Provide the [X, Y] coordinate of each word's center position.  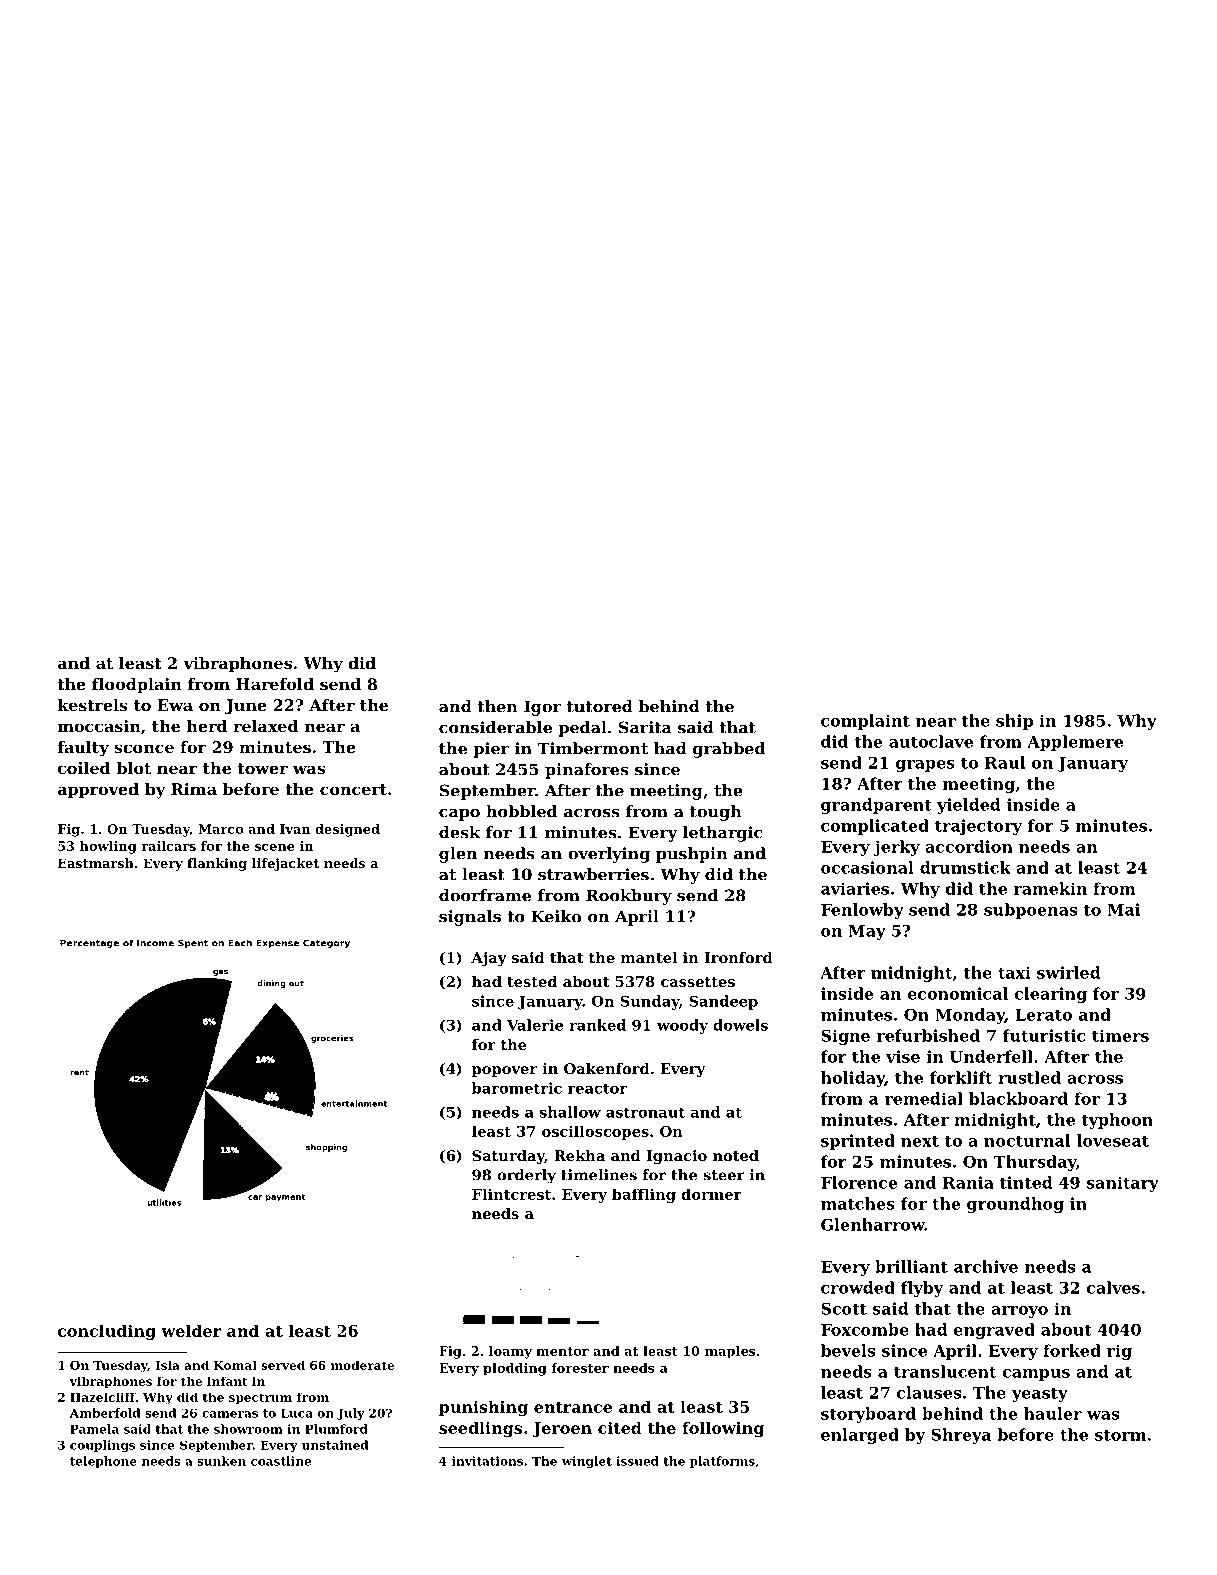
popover [504, 1071]
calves [1113, 1287]
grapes [925, 766]
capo [459, 815]
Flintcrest [511, 1194]
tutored [600, 706]
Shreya [961, 1436]
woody [682, 1026]
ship [1014, 722]
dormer [711, 1194]
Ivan [295, 829]
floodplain [137, 686]
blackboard [1018, 1098]
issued [637, 1461]
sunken [221, 1461]
